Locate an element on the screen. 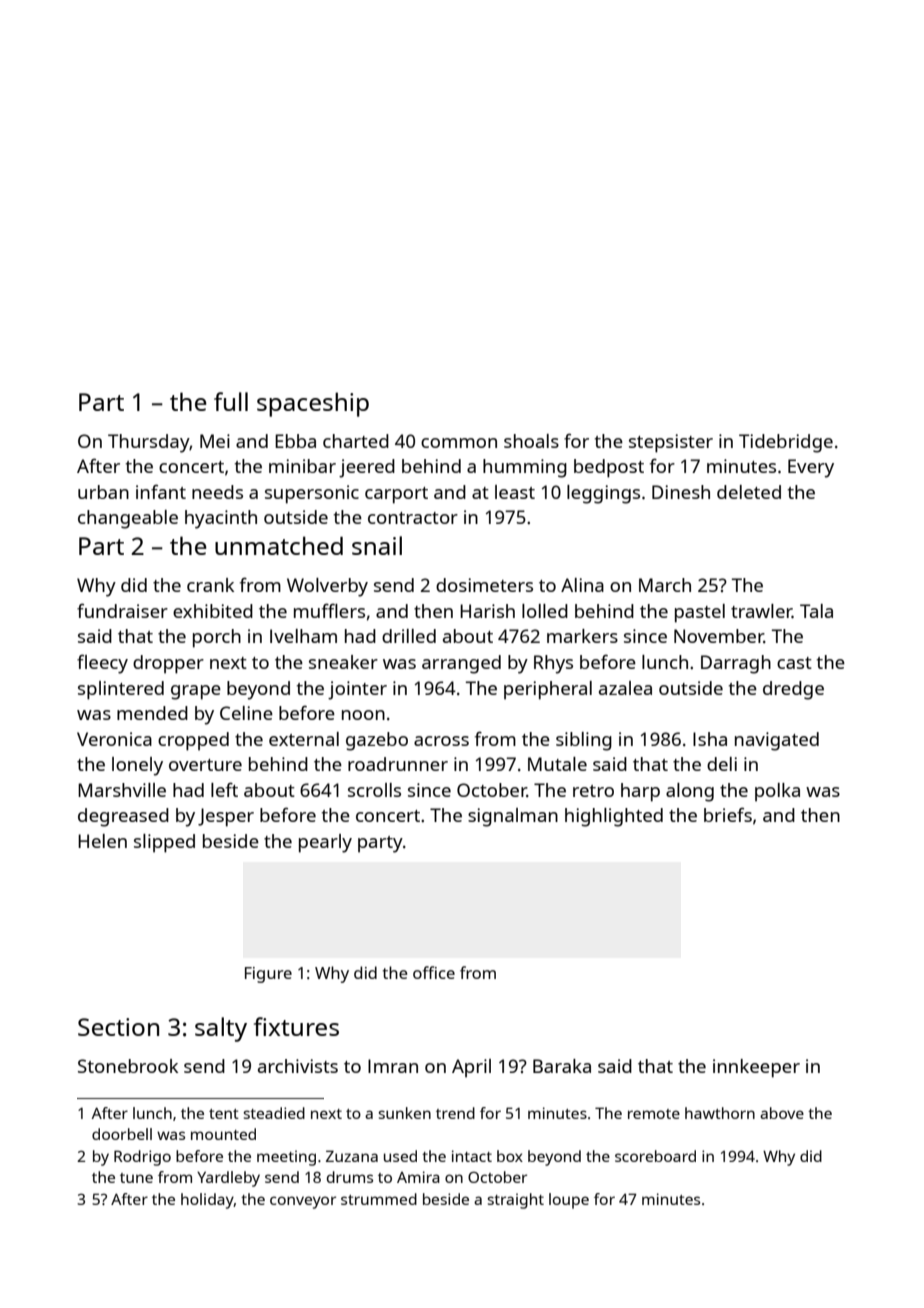 The image size is (924, 1308). Veronica is located at coordinates (114, 739).
